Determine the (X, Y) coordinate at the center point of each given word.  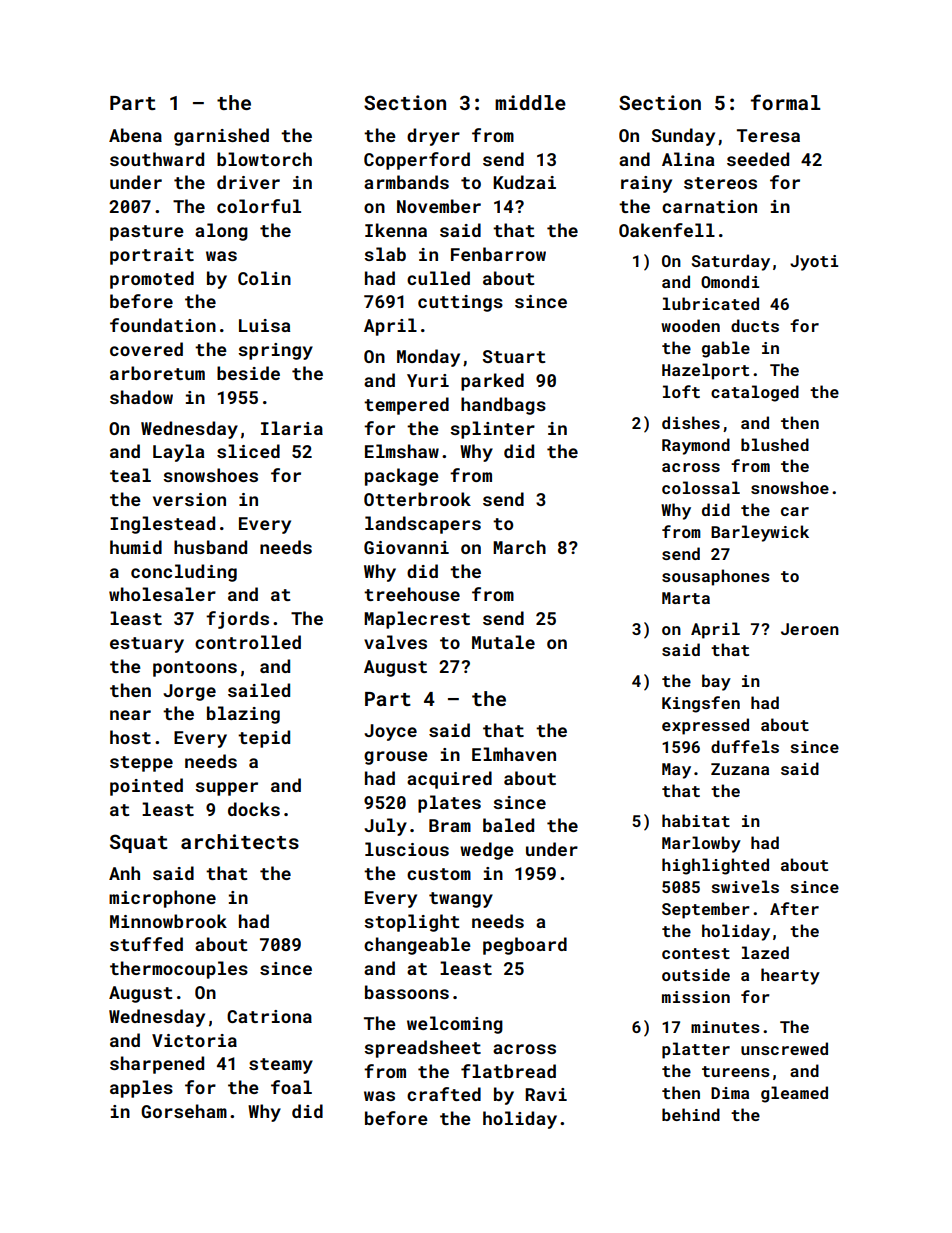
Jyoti (814, 263)
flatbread (508, 1071)
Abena (135, 135)
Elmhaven (514, 754)
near (130, 715)
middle (530, 102)
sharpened (157, 1065)
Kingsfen (701, 704)
